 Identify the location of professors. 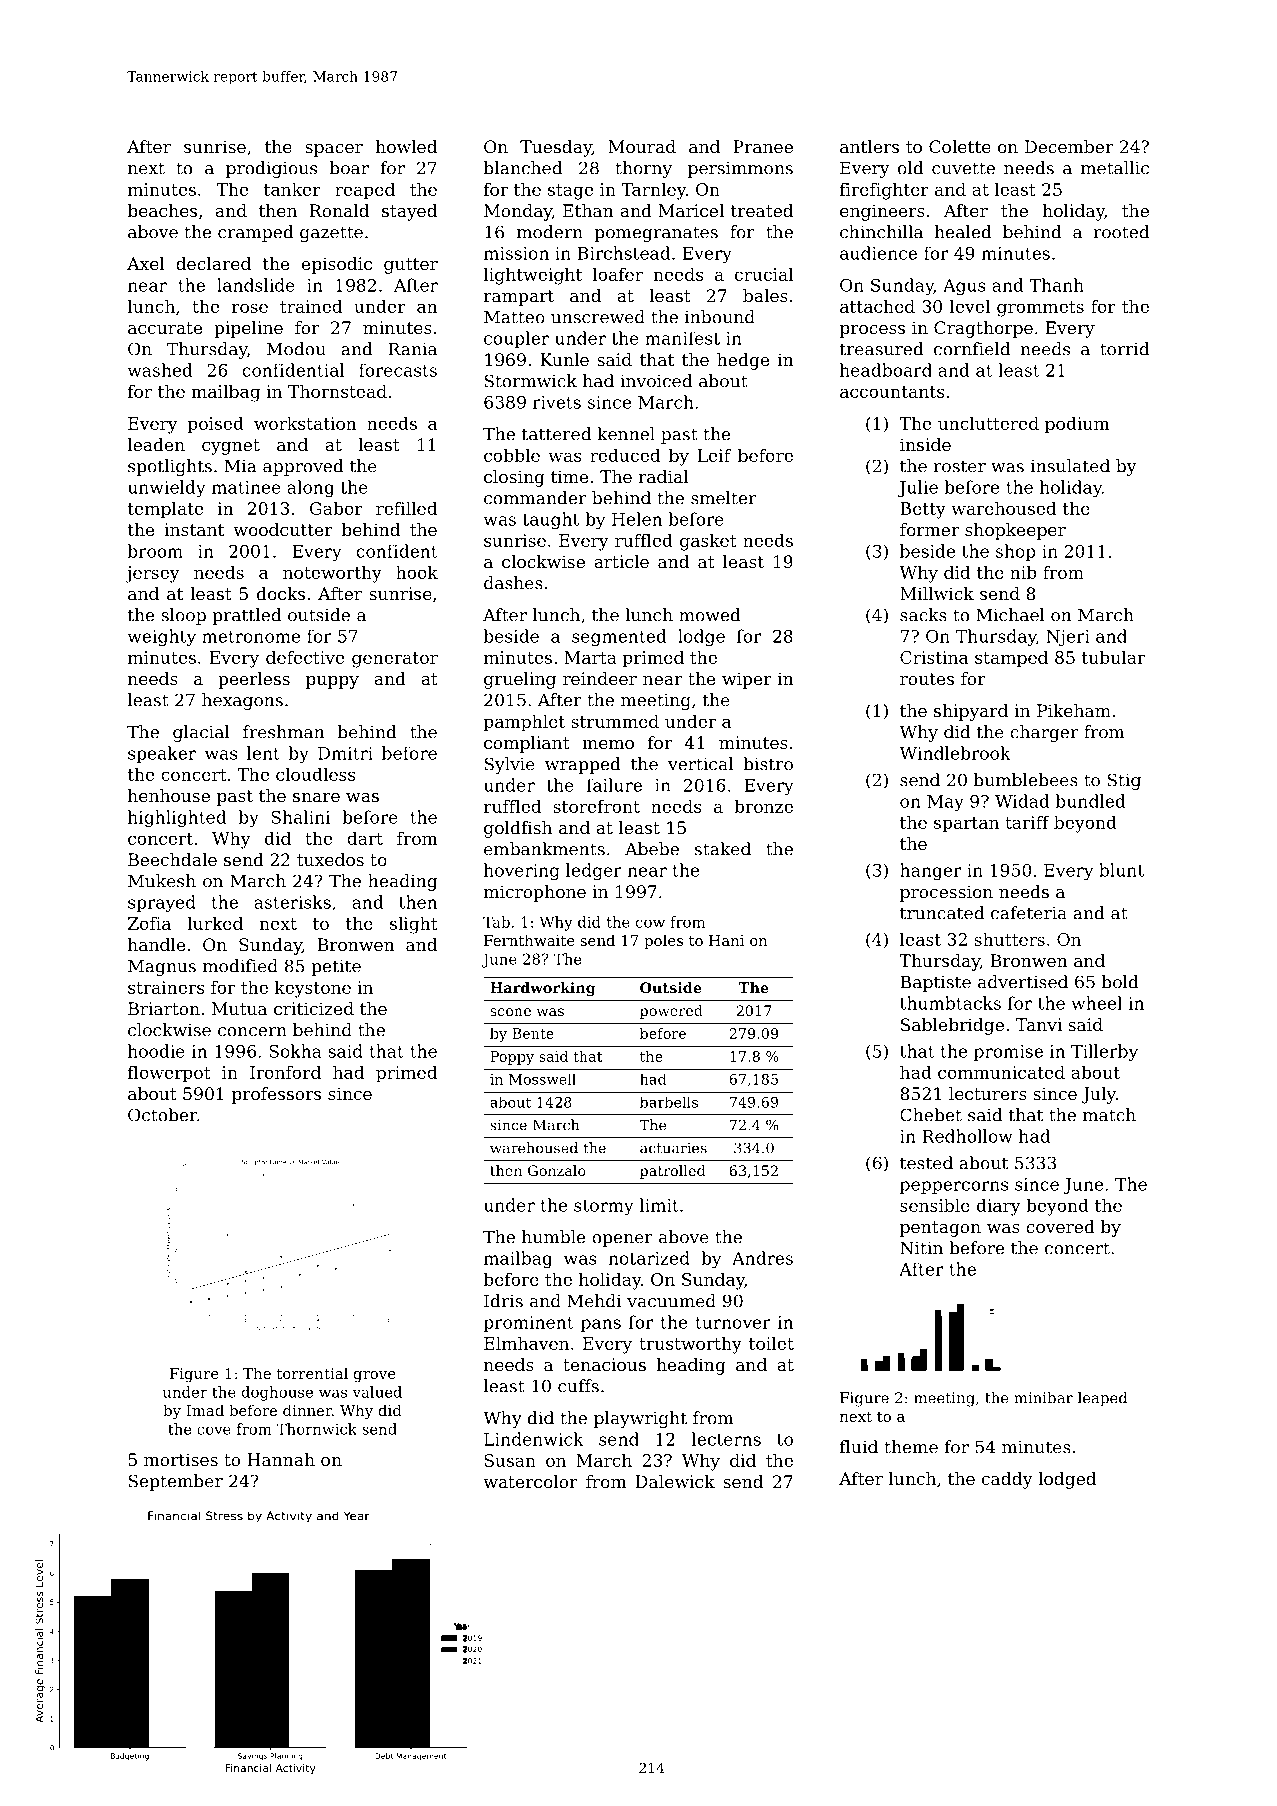
(276, 1095).
